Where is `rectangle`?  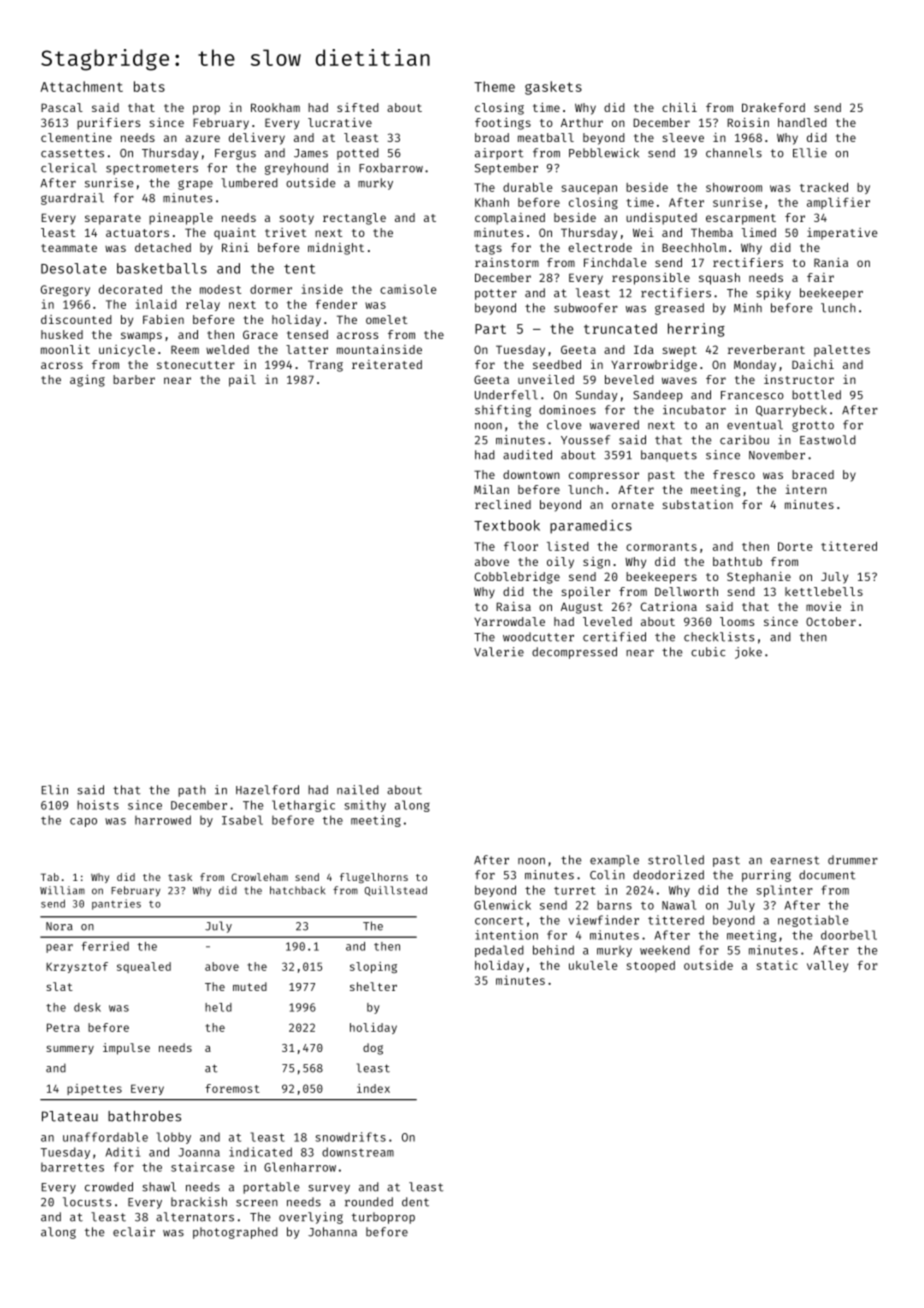 rectangle is located at coordinates (354, 219).
